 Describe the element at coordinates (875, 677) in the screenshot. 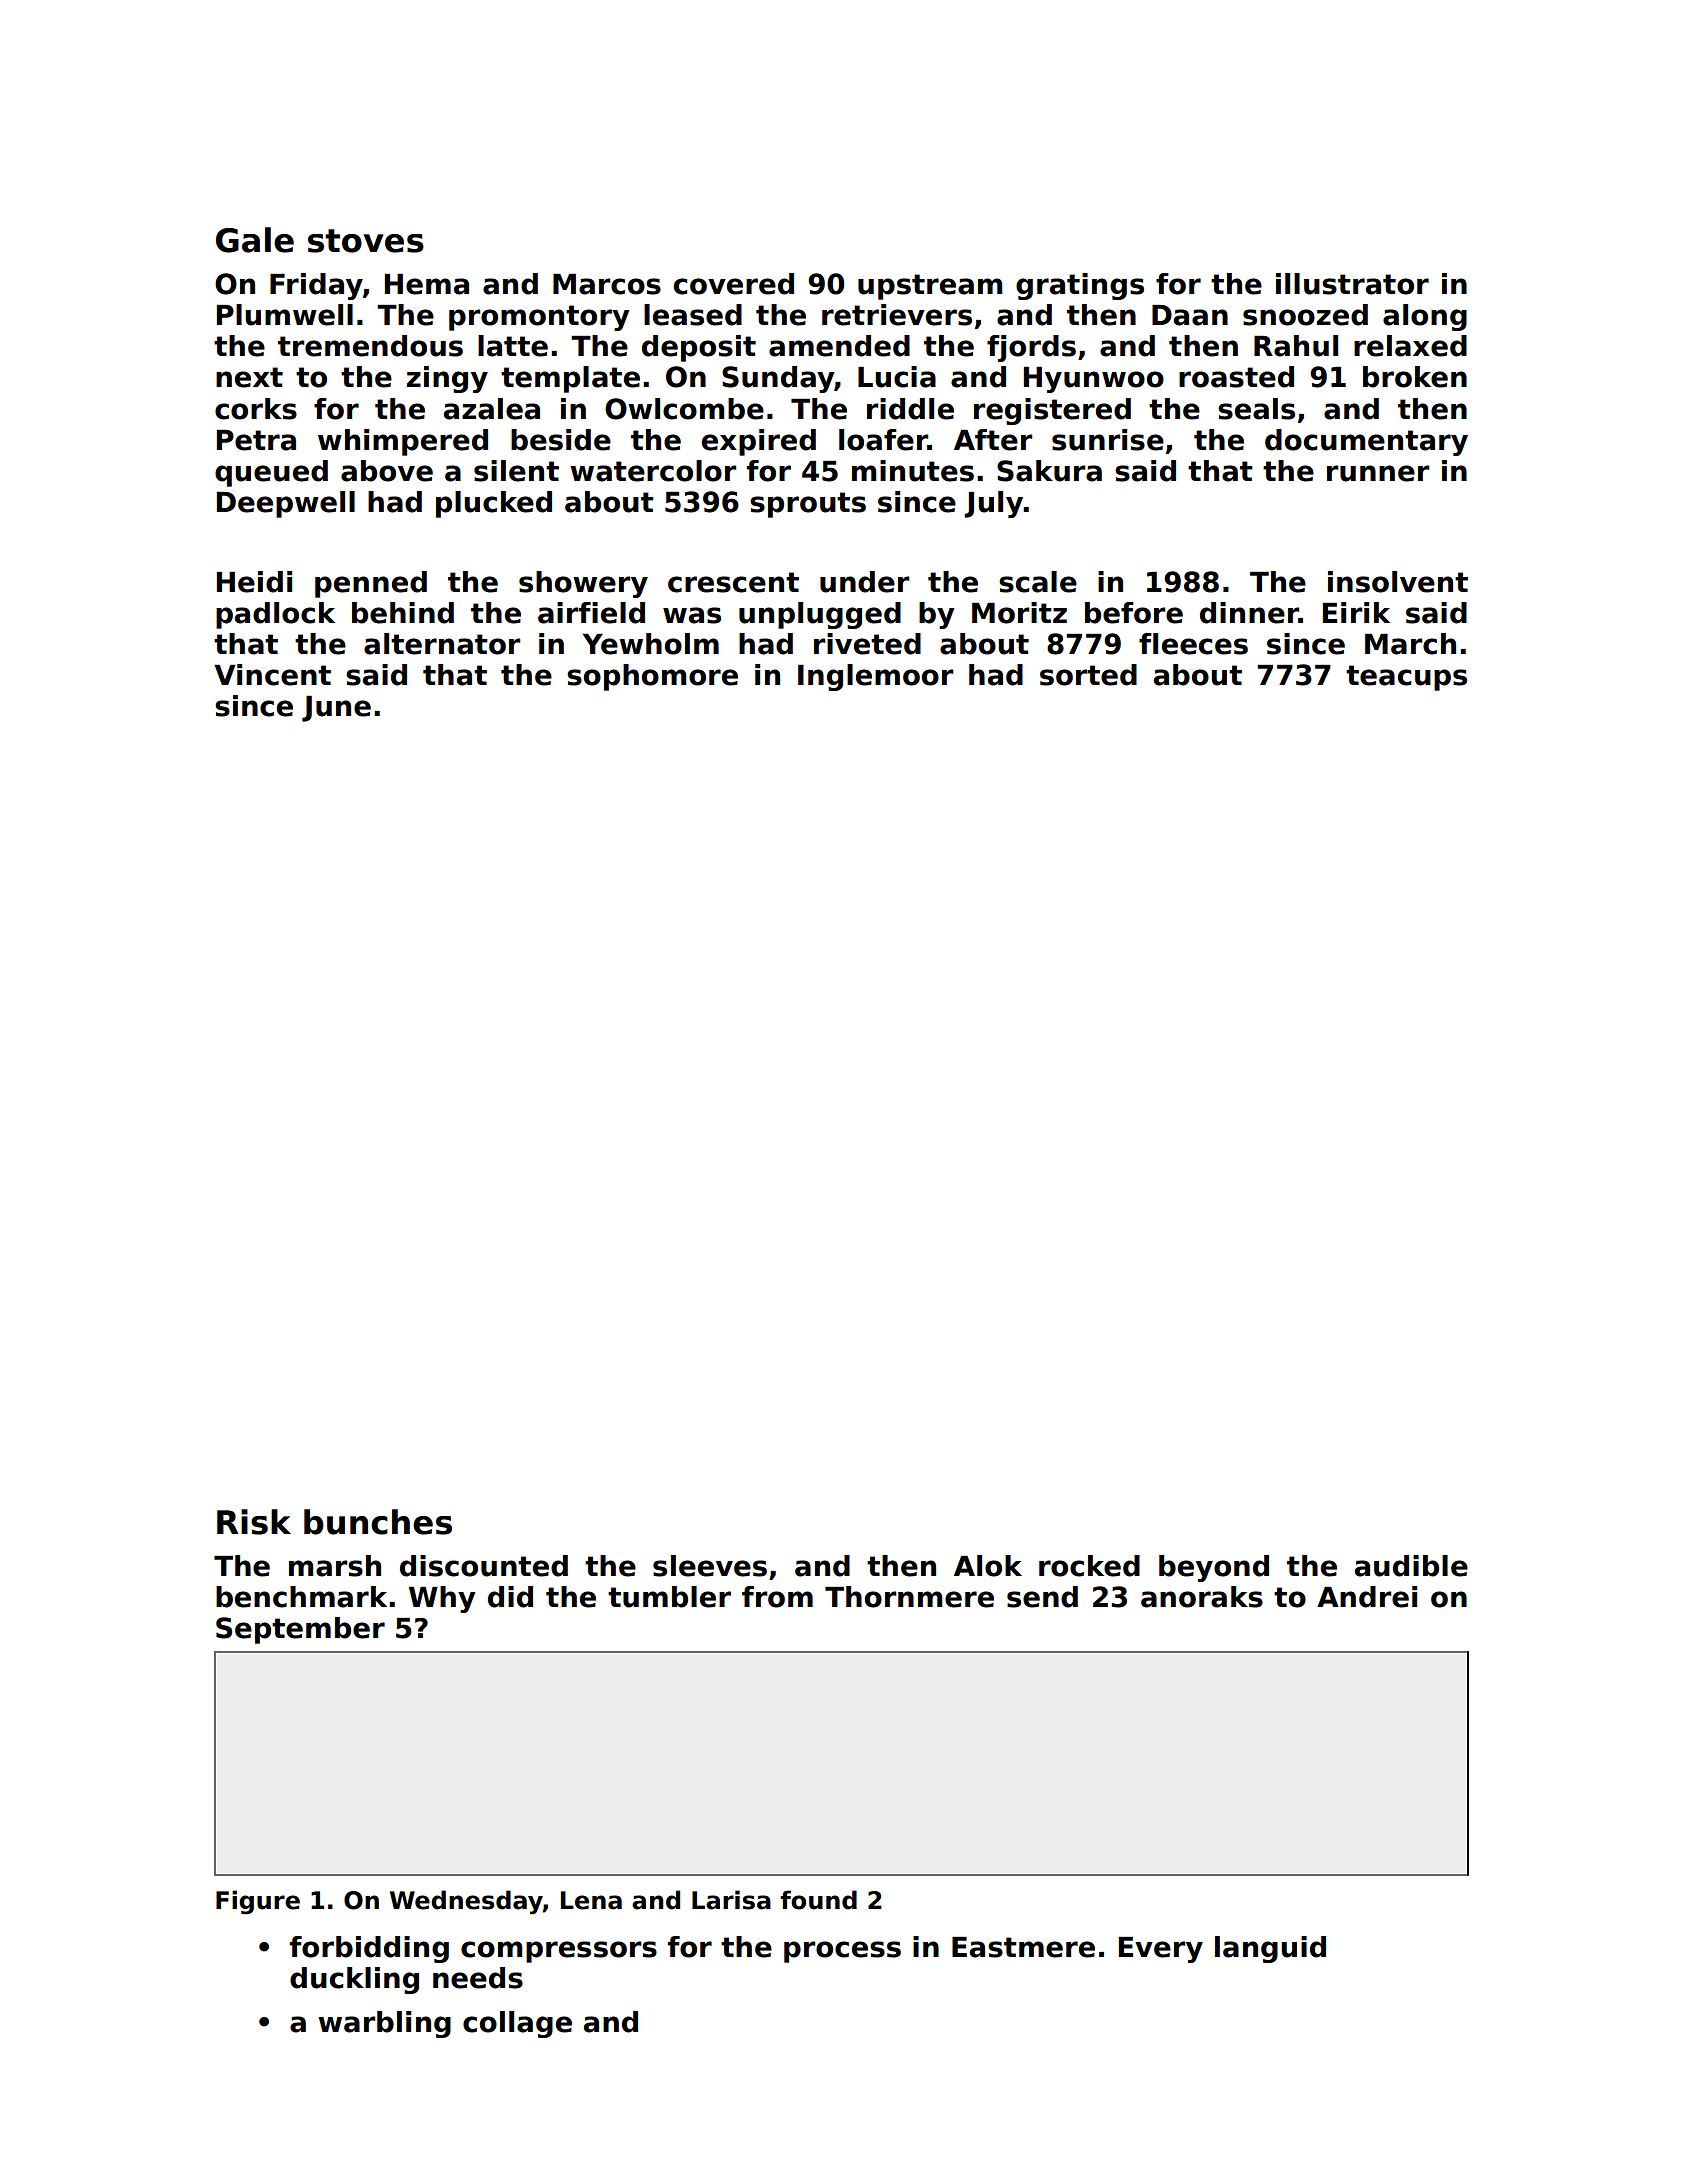

I see `Inglemoor` at that location.
